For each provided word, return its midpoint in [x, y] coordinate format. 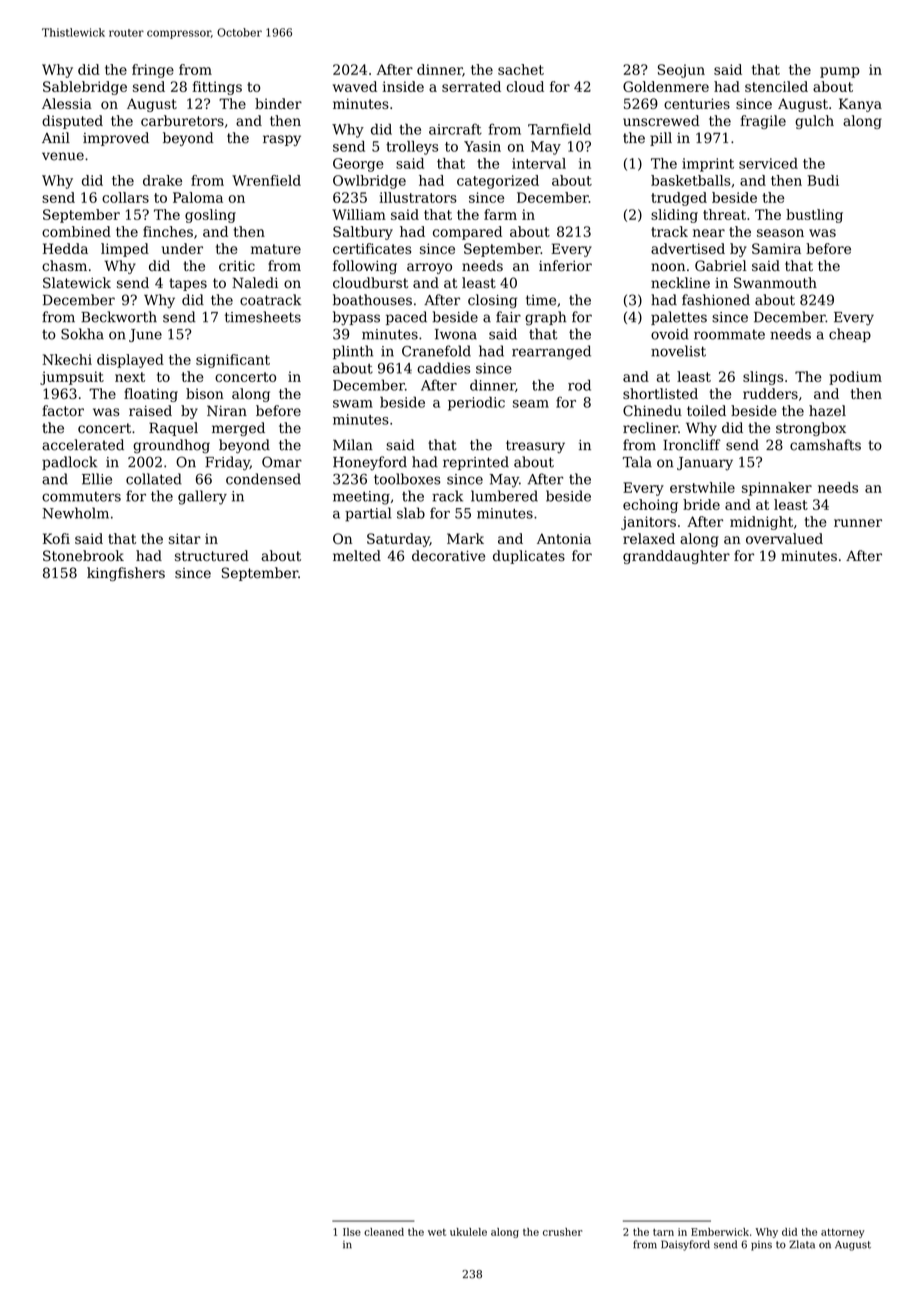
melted [357, 555]
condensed [263, 479]
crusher [562, 1232]
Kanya [860, 105]
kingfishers [126, 574]
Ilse [352, 1232]
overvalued [784, 538]
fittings [217, 88]
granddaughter [676, 557]
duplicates [529, 557]
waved [355, 86]
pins [761, 1246]
